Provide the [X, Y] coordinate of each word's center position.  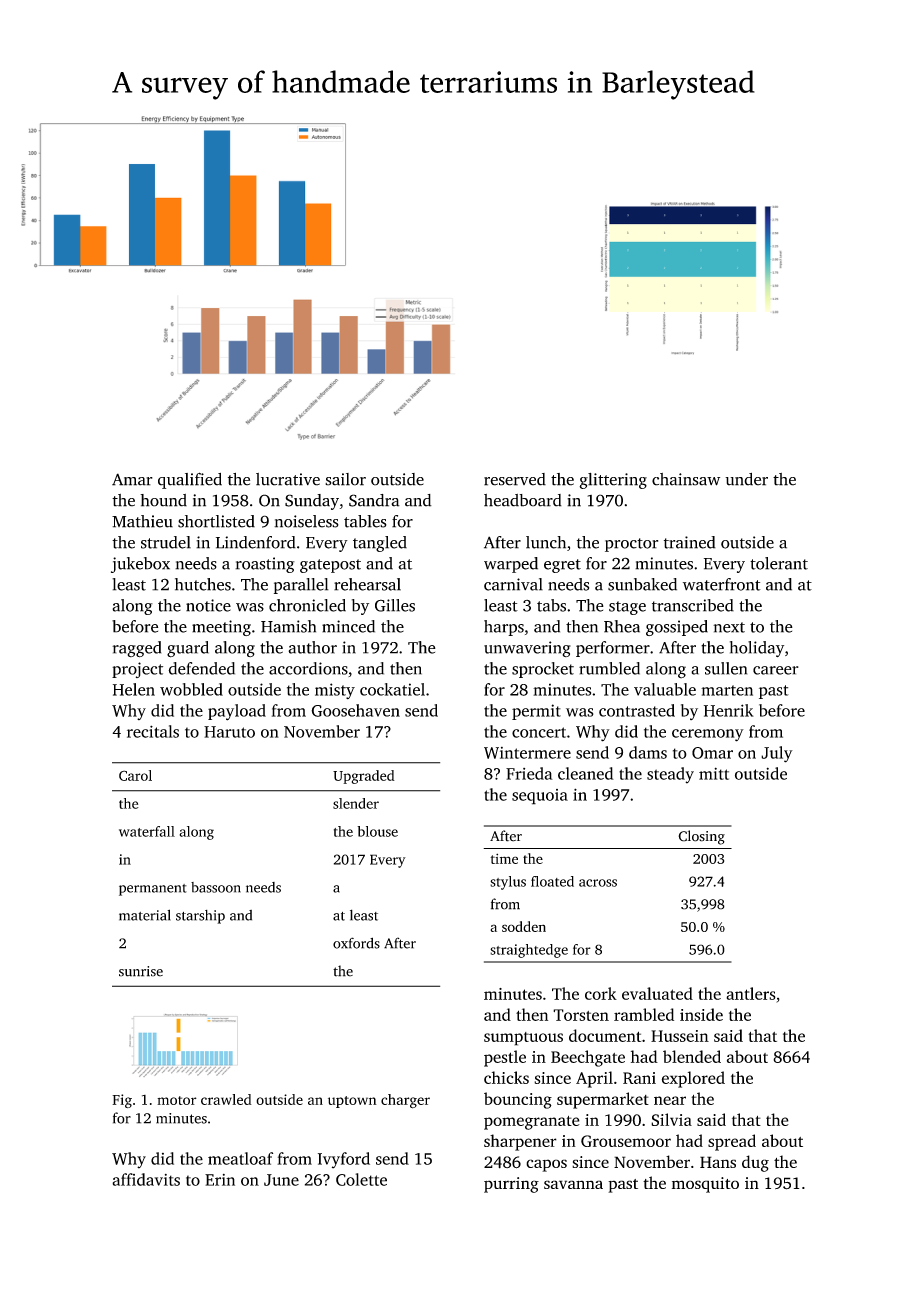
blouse [377, 831]
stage [627, 608]
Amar [132, 479]
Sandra [374, 500]
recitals [153, 731]
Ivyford [344, 1160]
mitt [714, 773]
